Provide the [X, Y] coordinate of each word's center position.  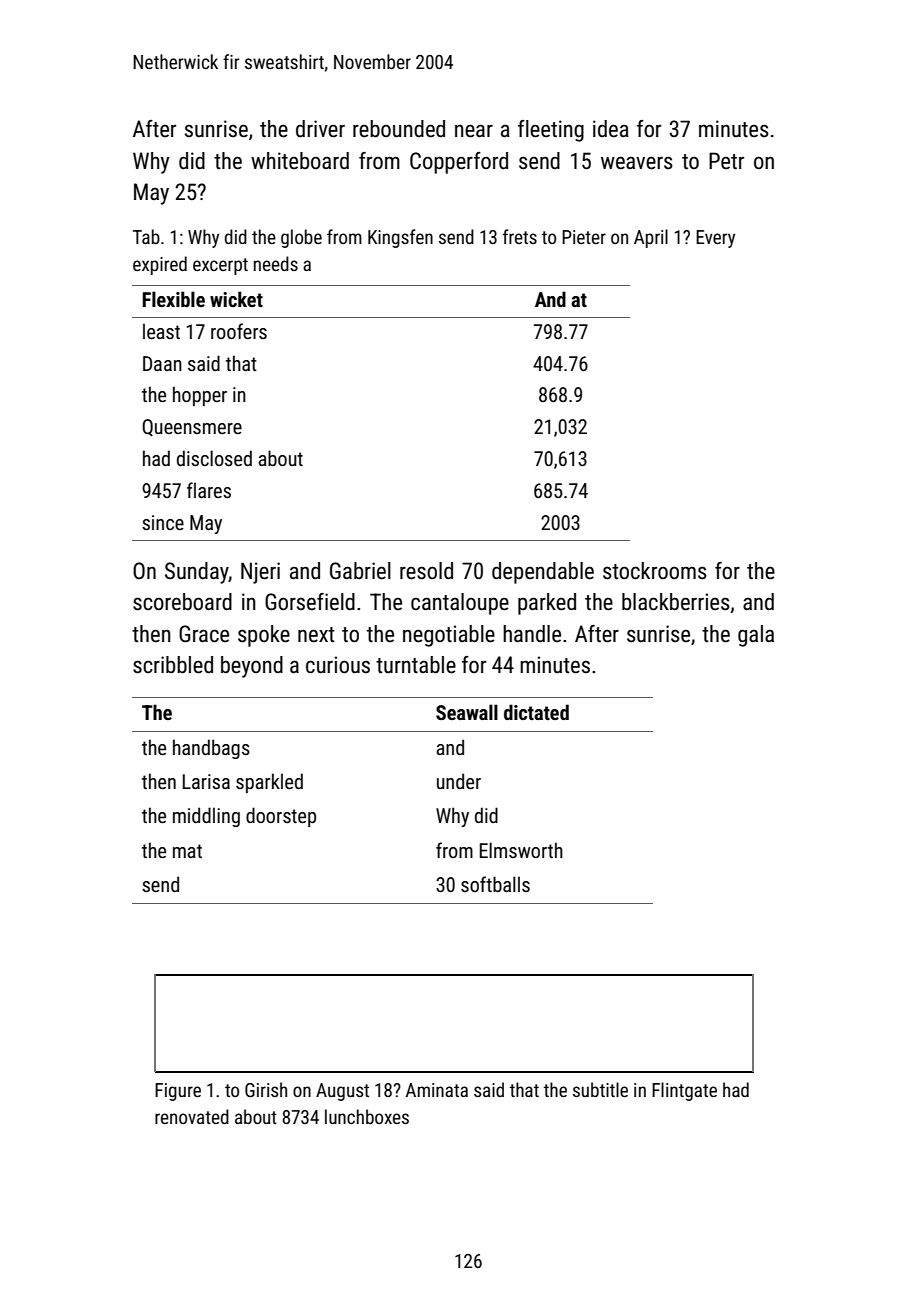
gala [756, 636]
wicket [236, 299]
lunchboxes [367, 1116]
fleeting [551, 131]
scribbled [173, 665]
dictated [536, 712]
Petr [726, 161]
